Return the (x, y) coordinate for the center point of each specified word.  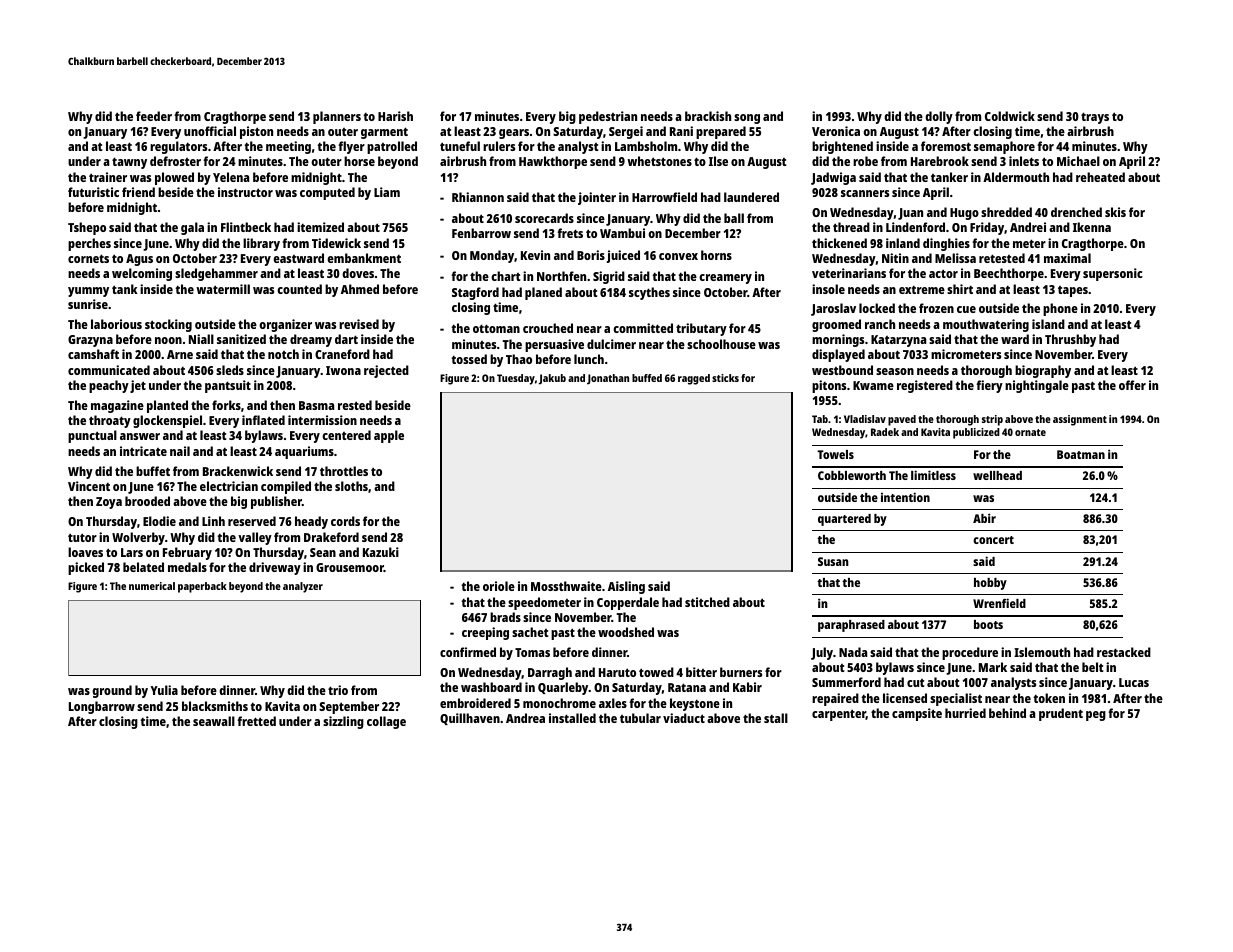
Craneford (342, 354)
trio (338, 690)
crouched (548, 328)
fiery (989, 386)
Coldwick (1010, 116)
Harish (395, 116)
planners (337, 117)
